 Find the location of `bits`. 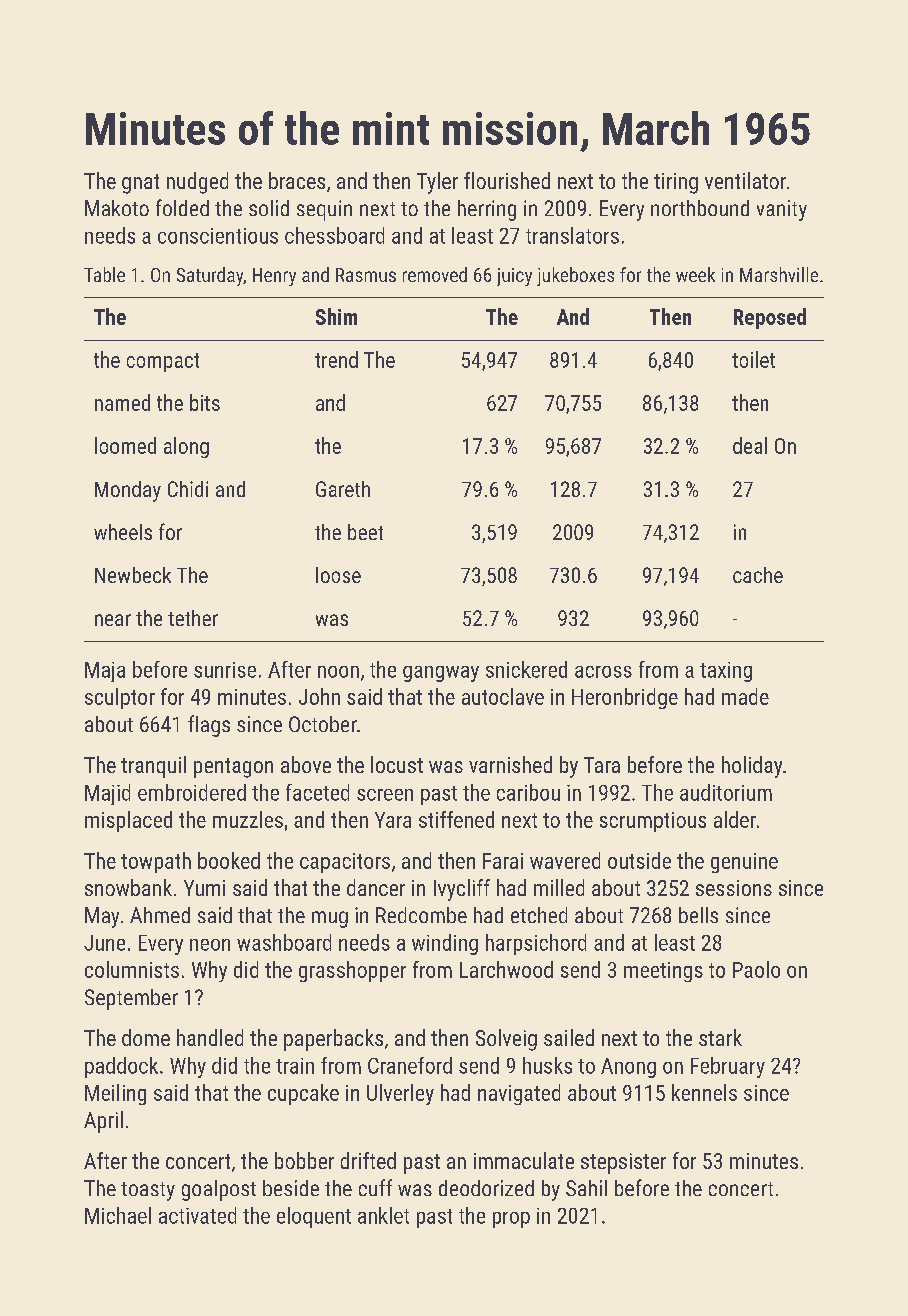

bits is located at coordinates (205, 402).
